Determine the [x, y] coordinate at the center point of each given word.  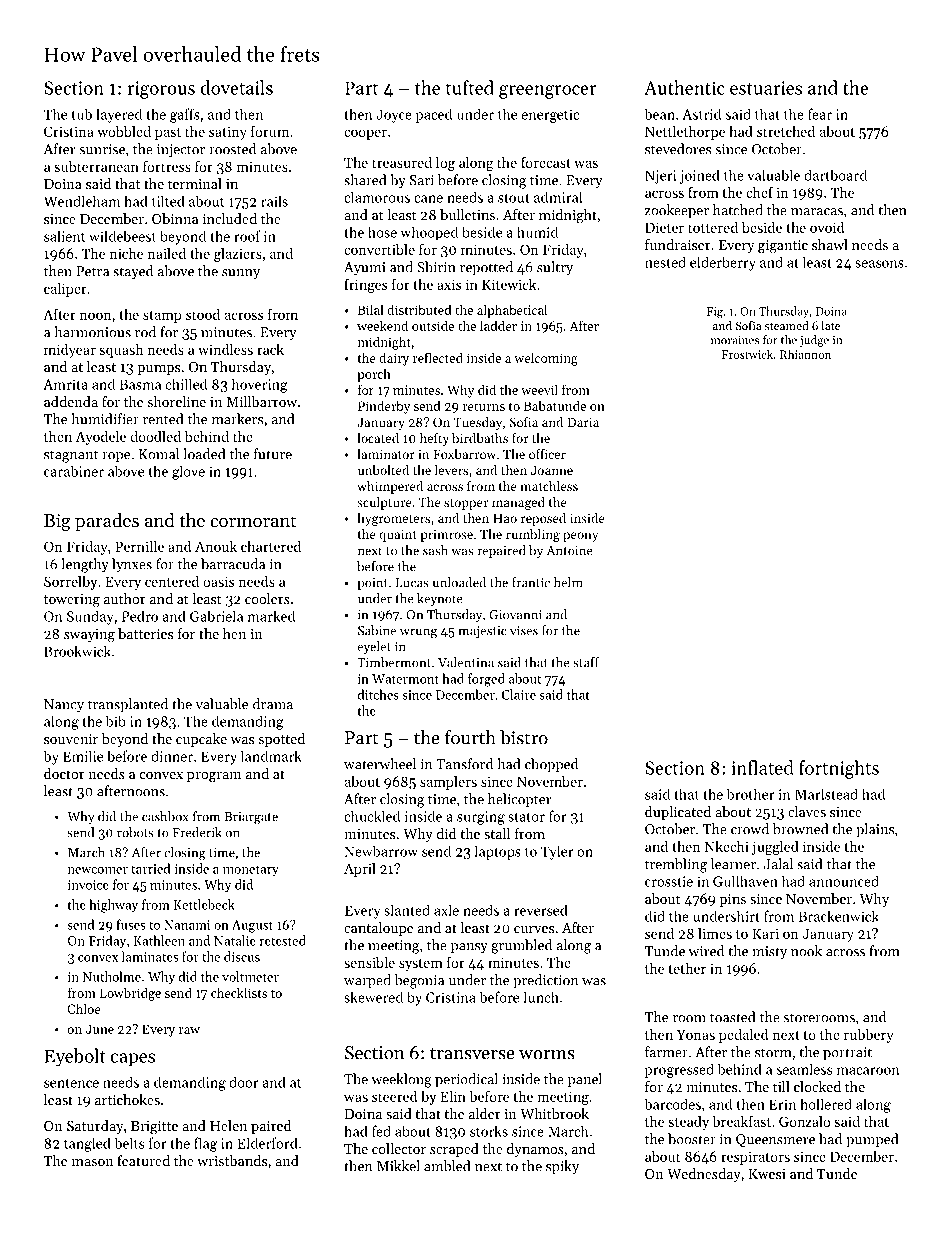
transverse [472, 1053]
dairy [394, 359]
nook [806, 951]
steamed [787, 325]
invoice [88, 885]
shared [365, 180]
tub [82, 114]
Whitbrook [554, 1113]
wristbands [232, 1160]
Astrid [701, 114]
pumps [158, 370]
